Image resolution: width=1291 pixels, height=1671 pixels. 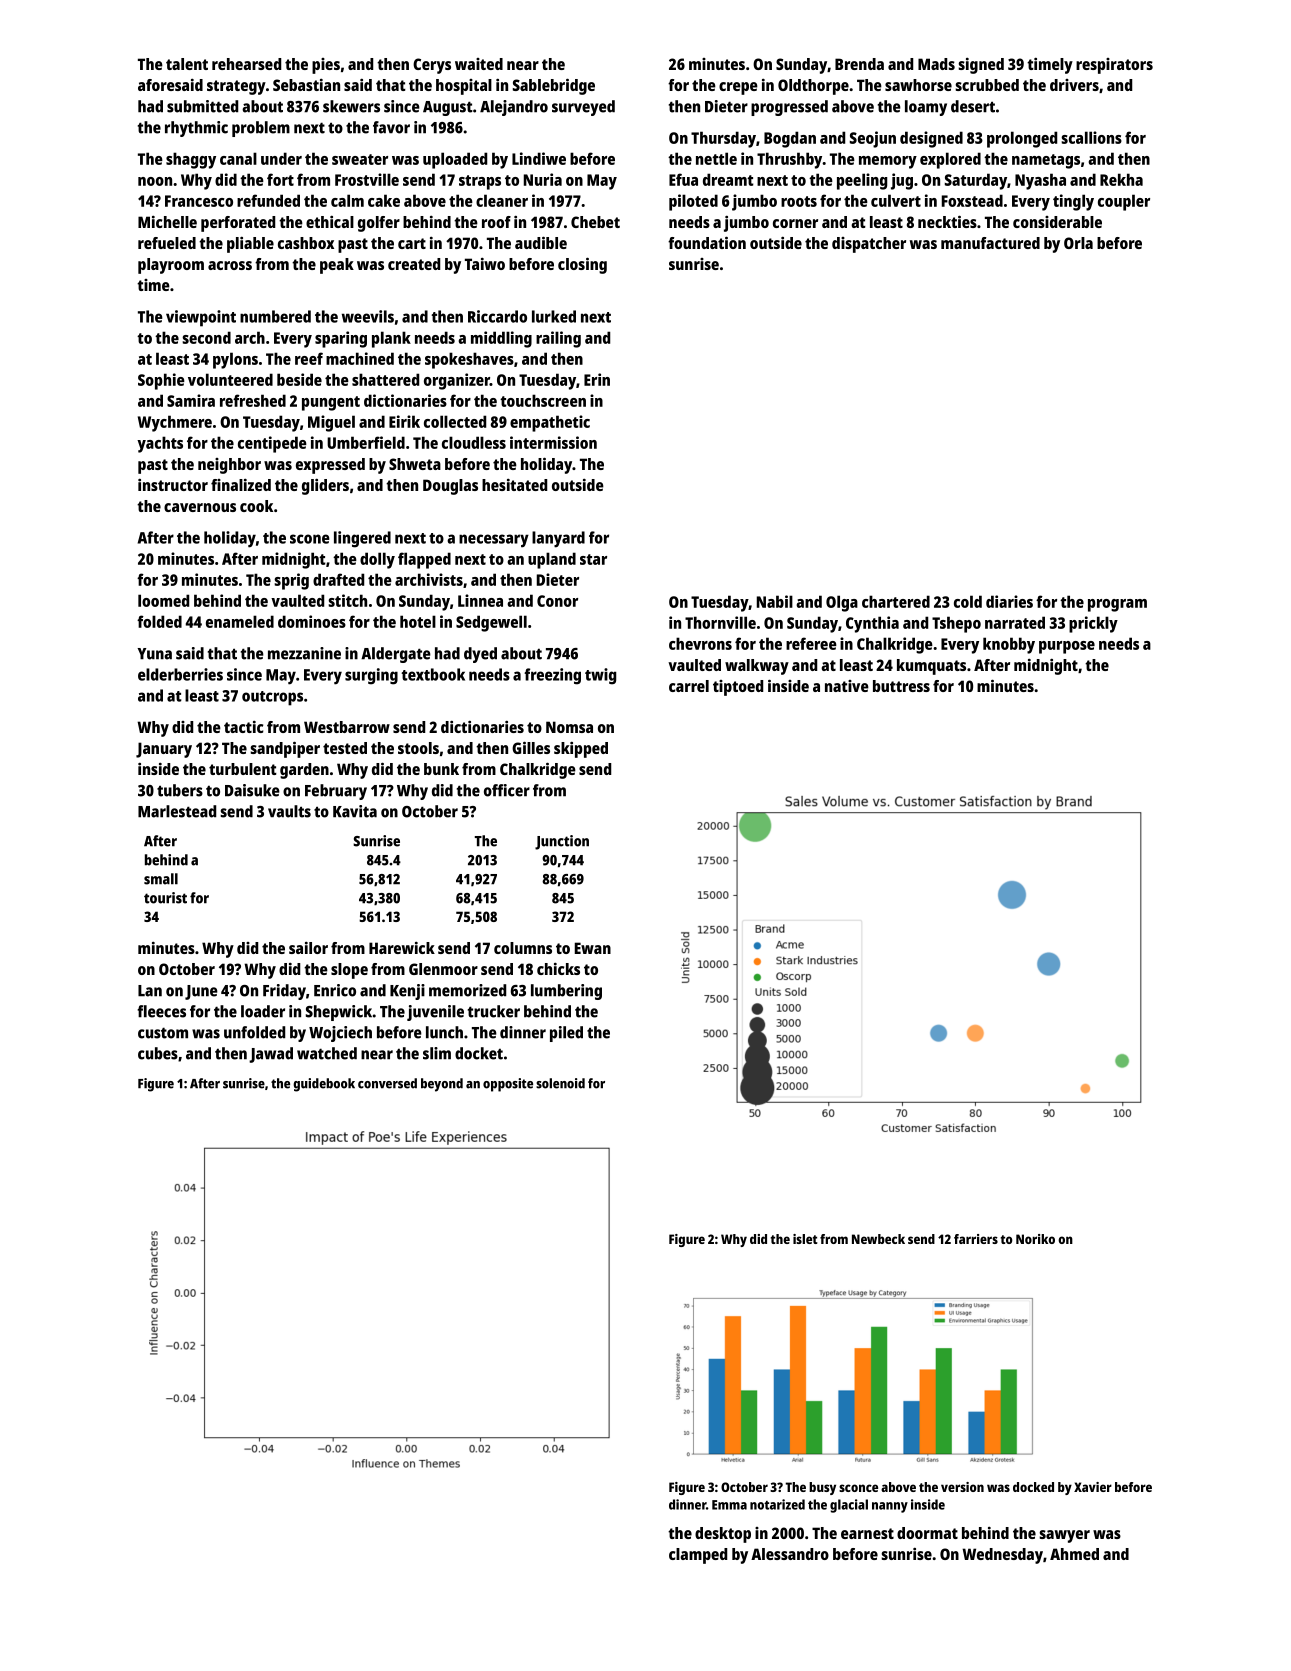 I want to click on respirators, so click(x=1114, y=66).
